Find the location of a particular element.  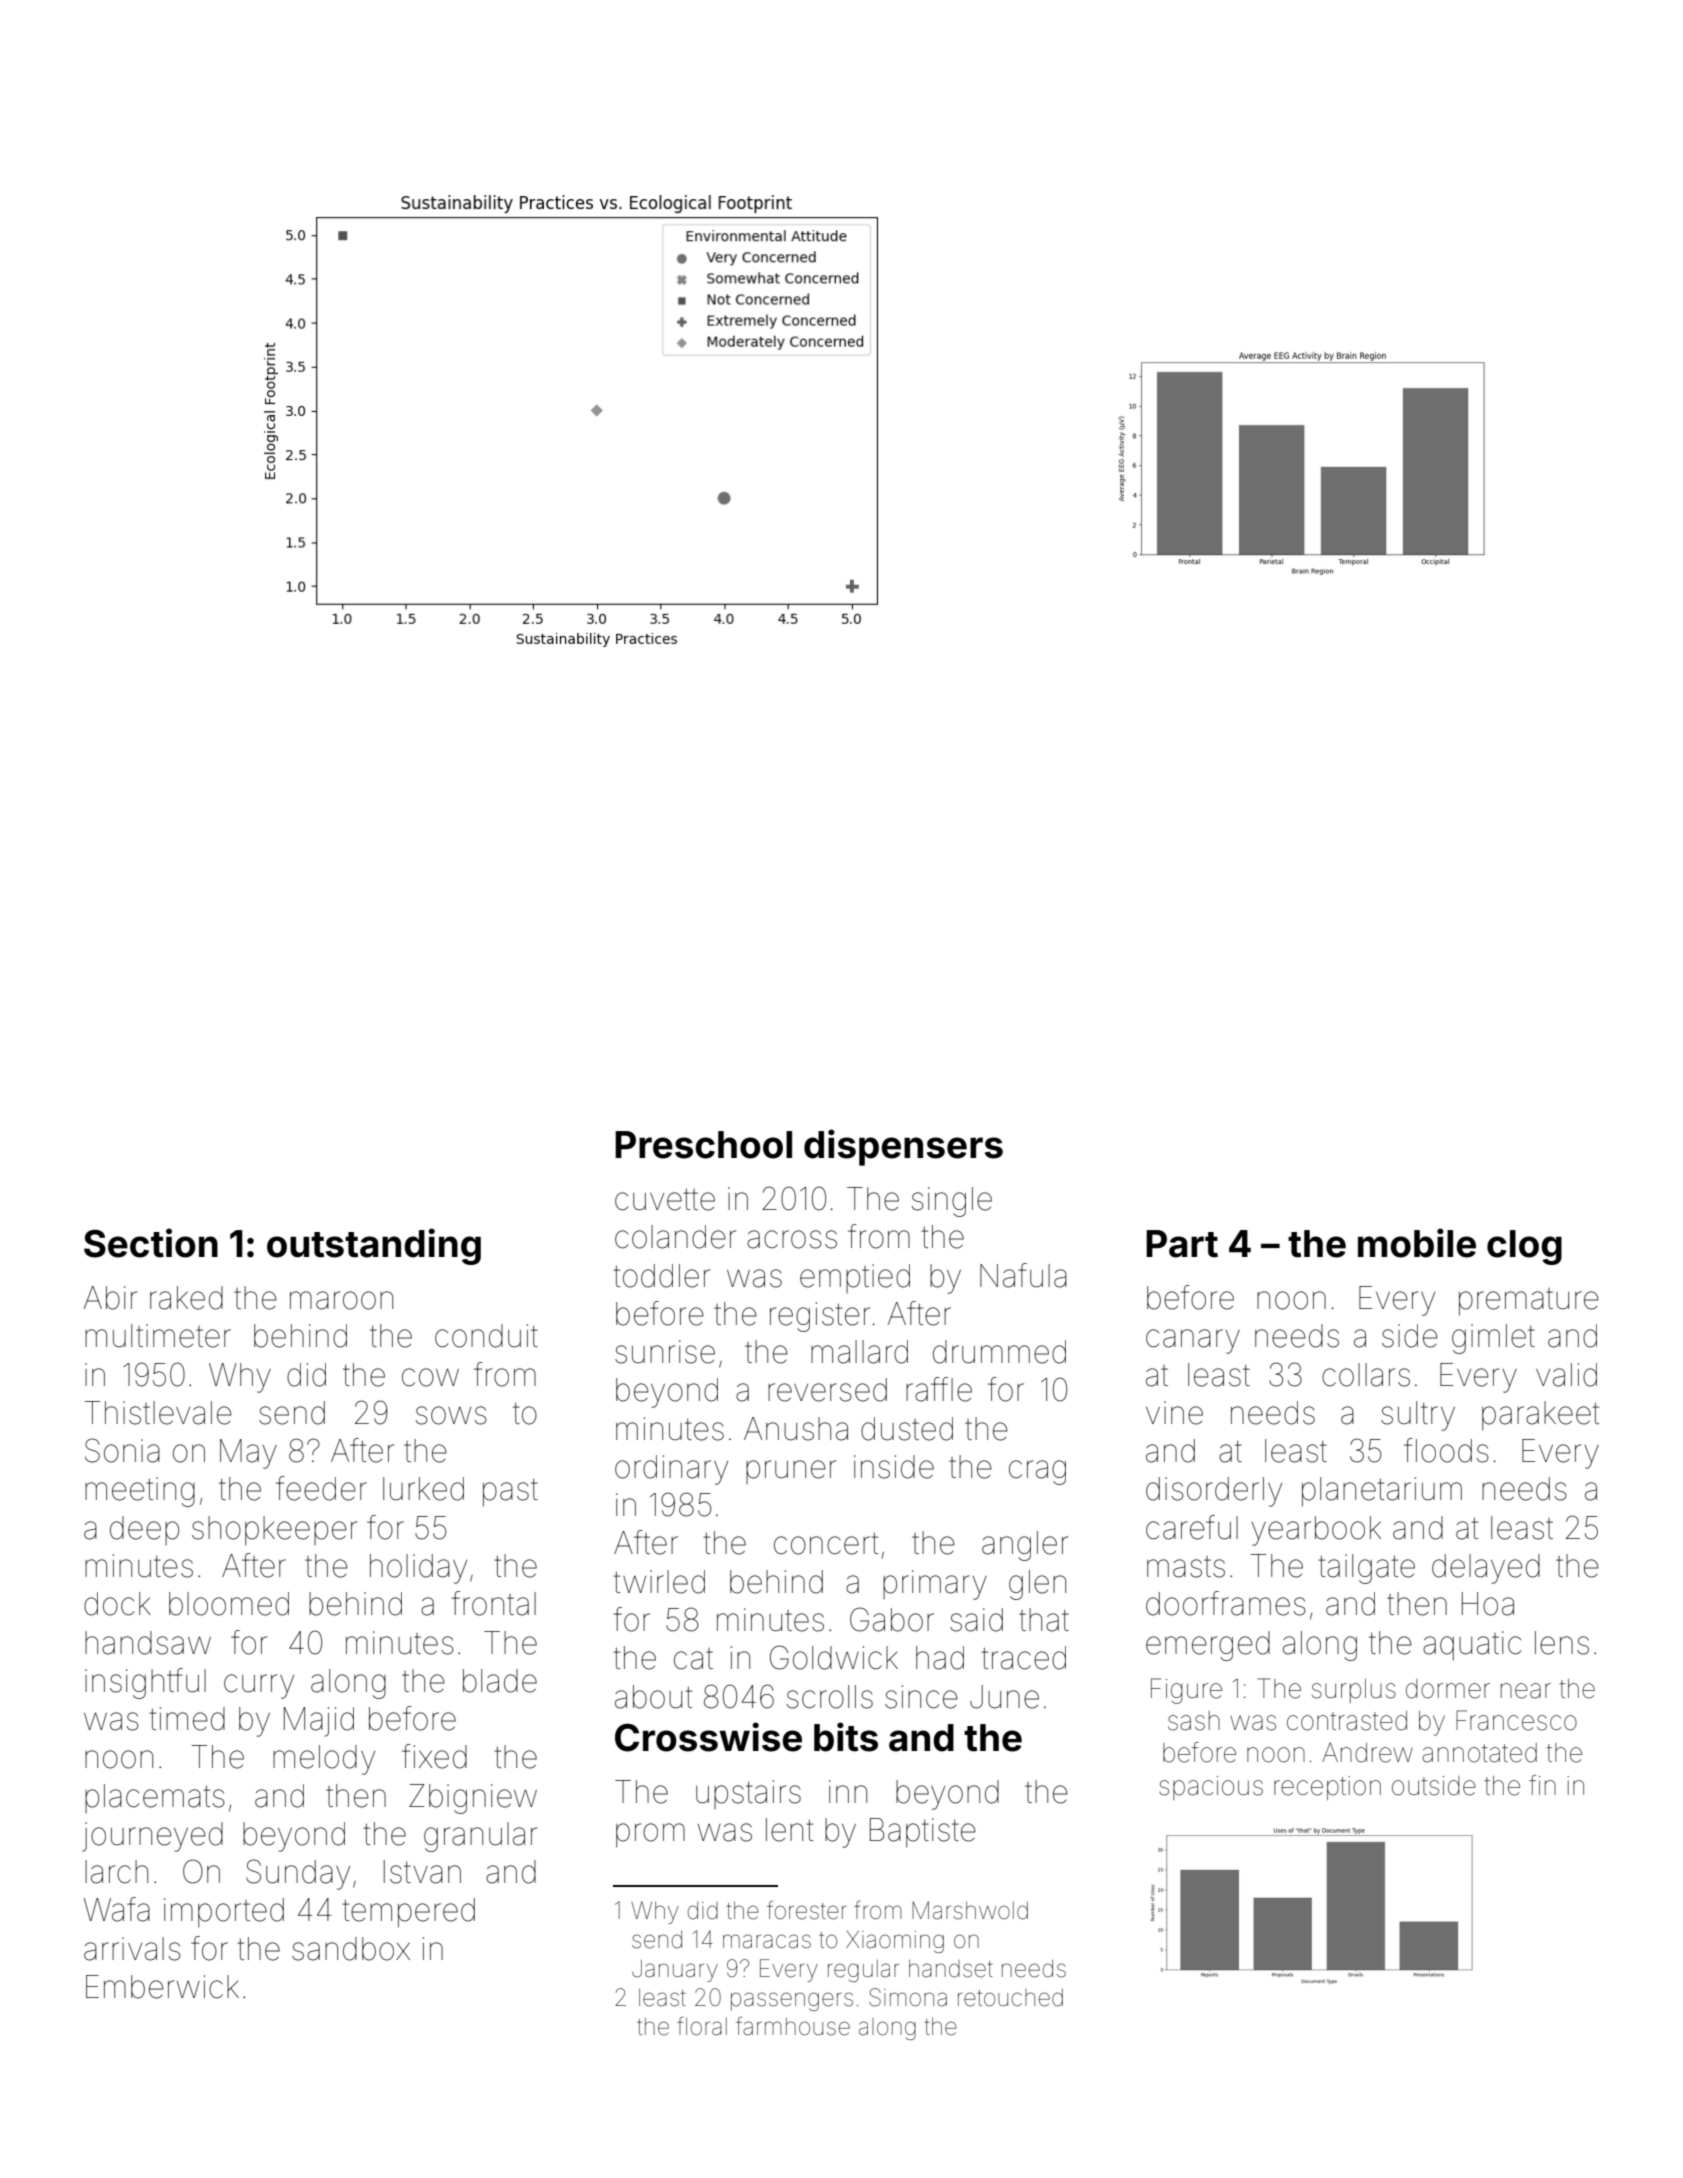

Nafula is located at coordinates (1023, 1275).
